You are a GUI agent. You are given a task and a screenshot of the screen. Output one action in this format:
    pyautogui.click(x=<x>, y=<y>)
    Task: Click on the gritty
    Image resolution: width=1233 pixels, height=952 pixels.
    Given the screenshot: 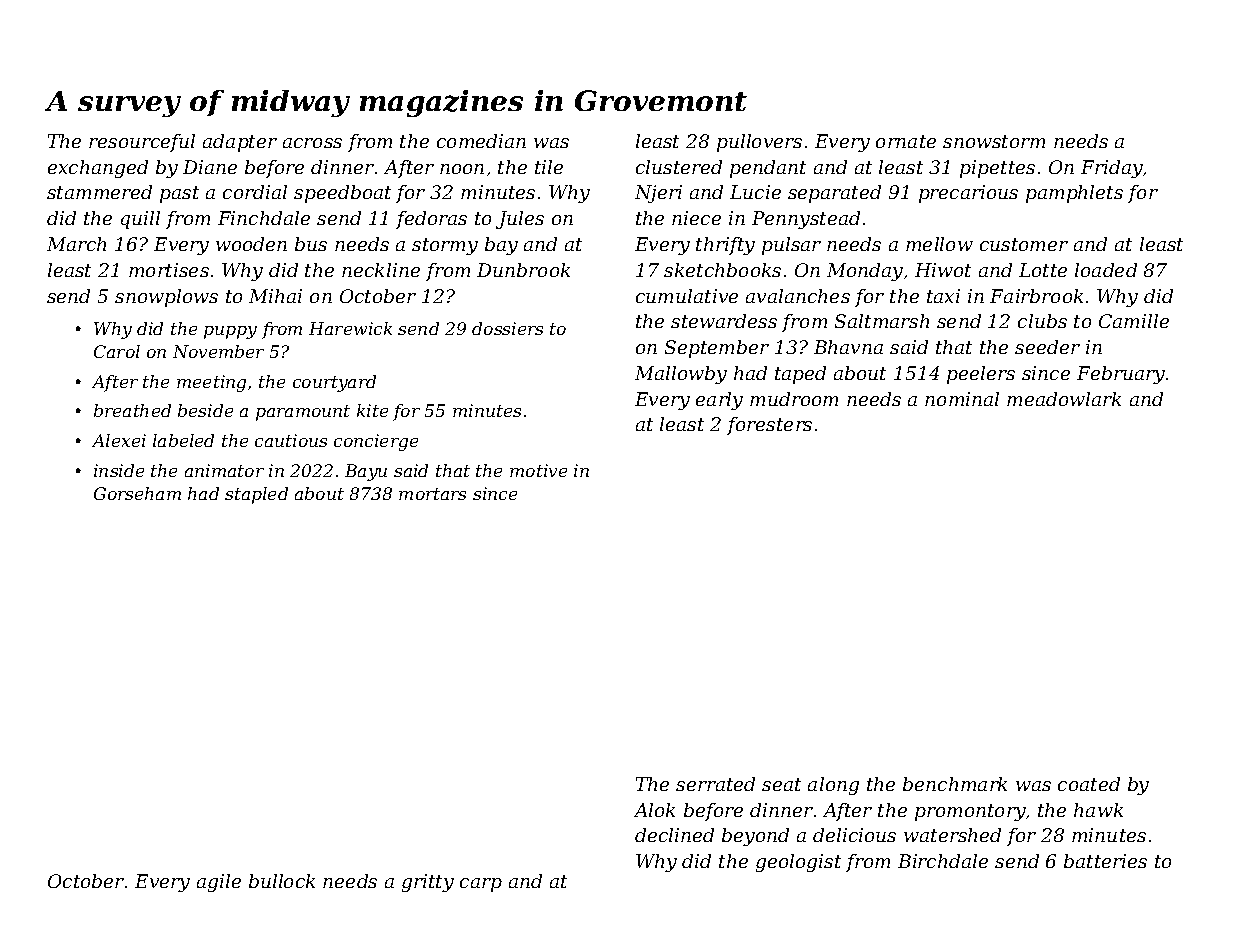 What is the action you would take?
    pyautogui.click(x=428, y=883)
